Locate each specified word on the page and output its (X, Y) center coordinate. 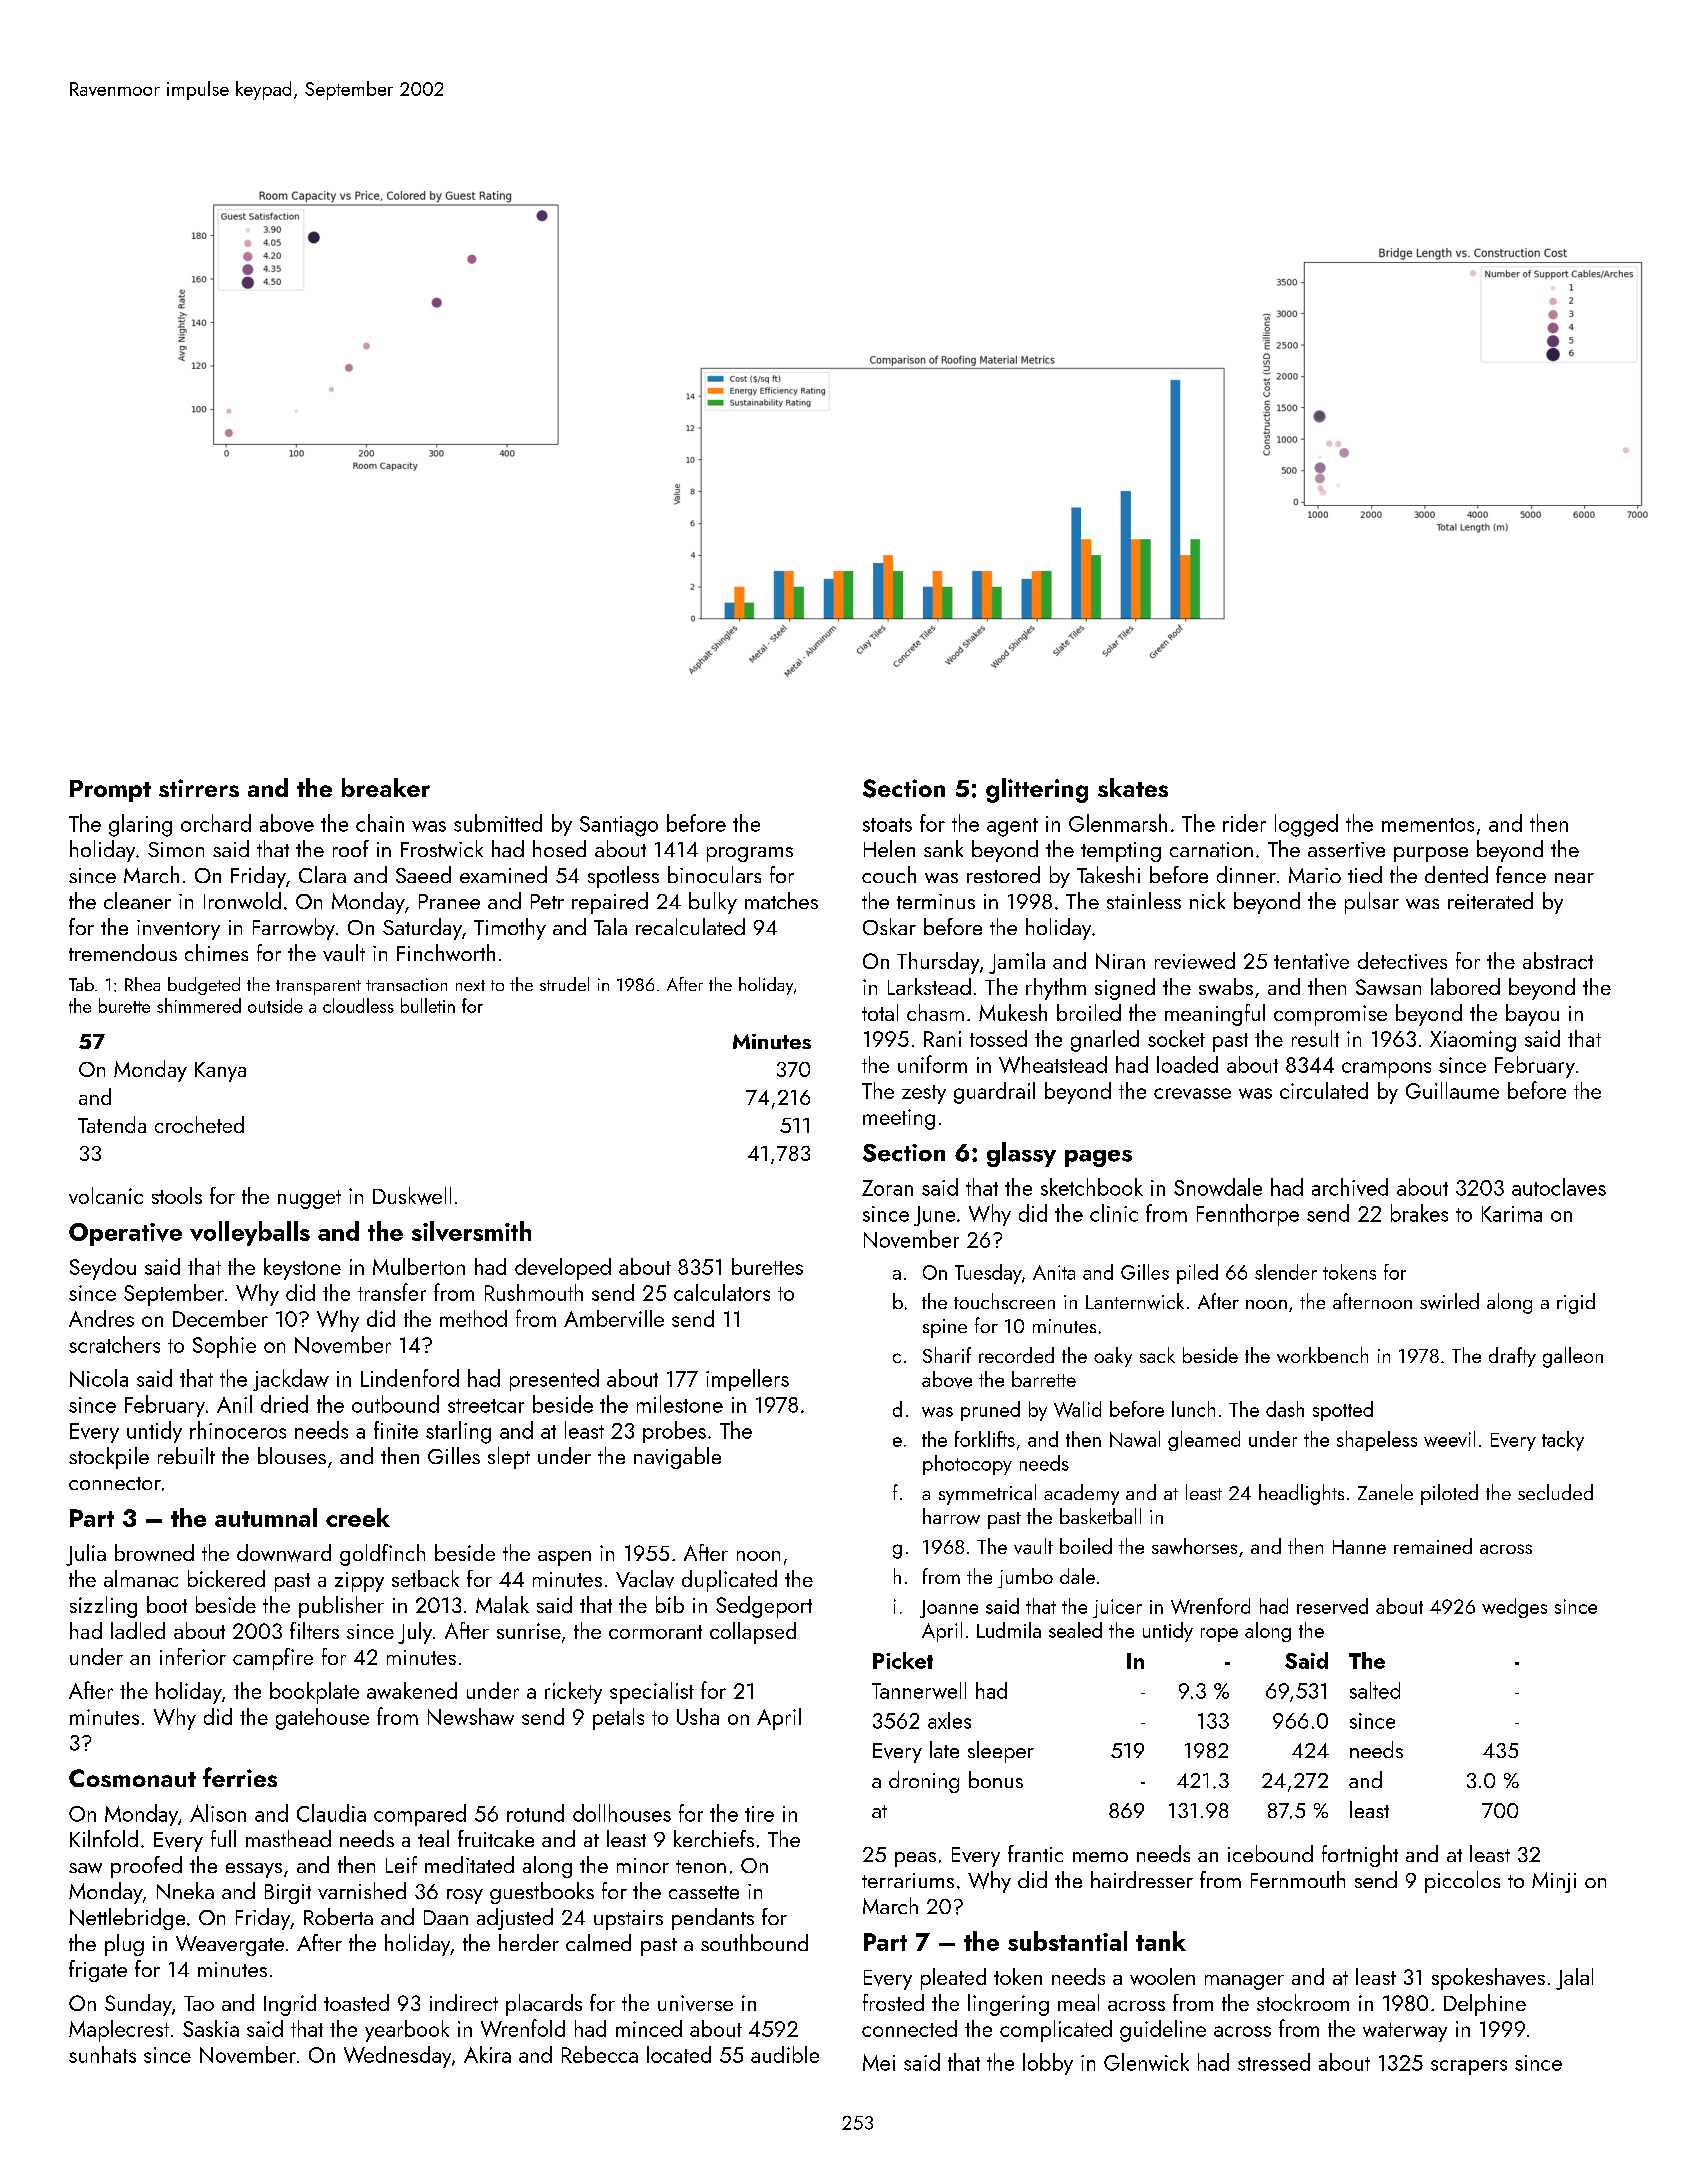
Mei (879, 2062)
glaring (140, 825)
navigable (677, 1458)
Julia (86, 1555)
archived (1350, 1187)
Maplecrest (119, 2031)
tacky (1563, 1441)
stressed (1274, 2062)
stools (177, 1195)
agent (1012, 827)
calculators (722, 1292)
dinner (1246, 874)
